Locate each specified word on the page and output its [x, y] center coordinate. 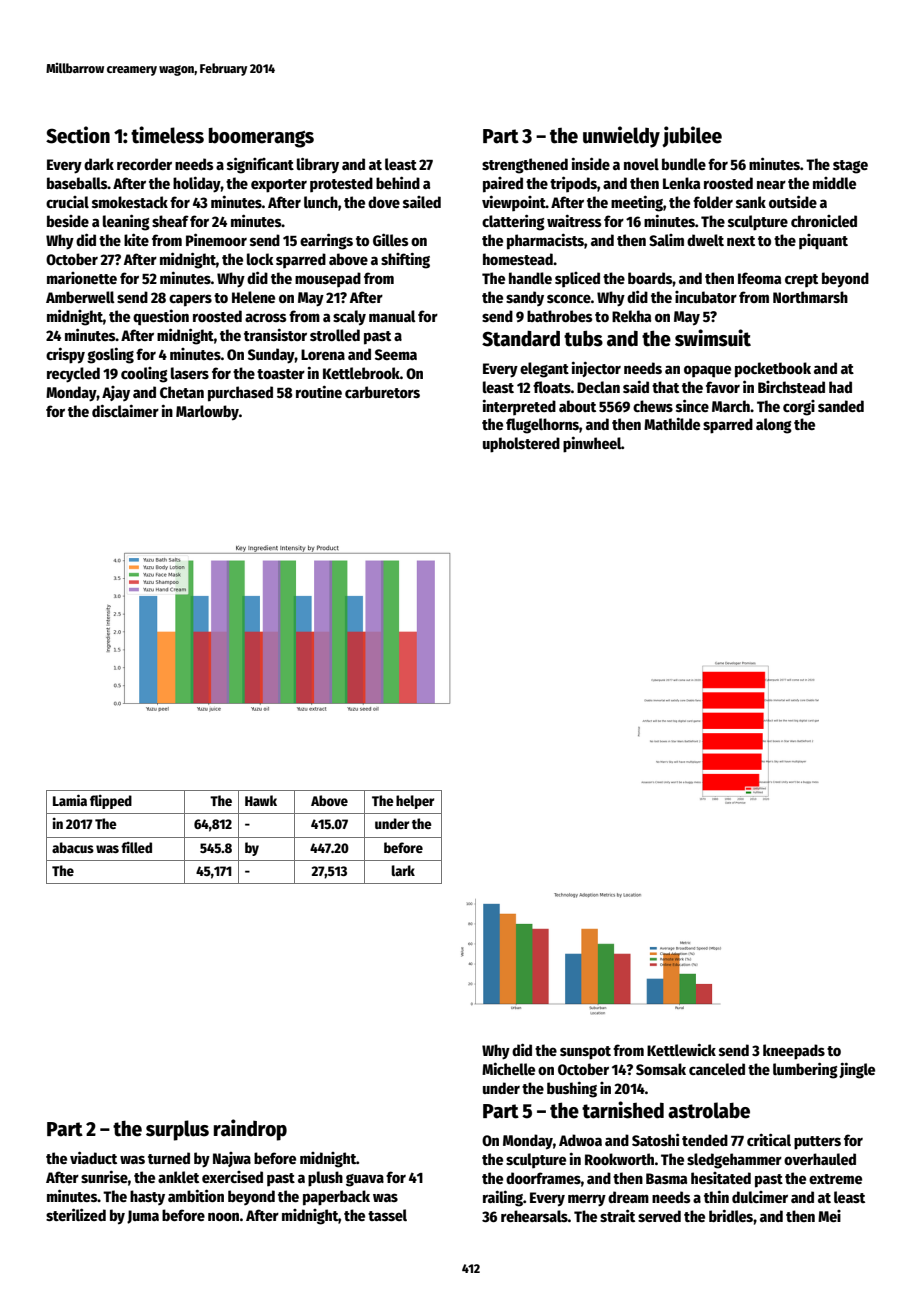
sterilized [76, 1214]
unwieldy [621, 137]
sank [751, 202]
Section [78, 135]
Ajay [116, 393]
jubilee [692, 136]
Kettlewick [681, 1049]
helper [415, 802]
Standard [521, 338]
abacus [73, 847]
